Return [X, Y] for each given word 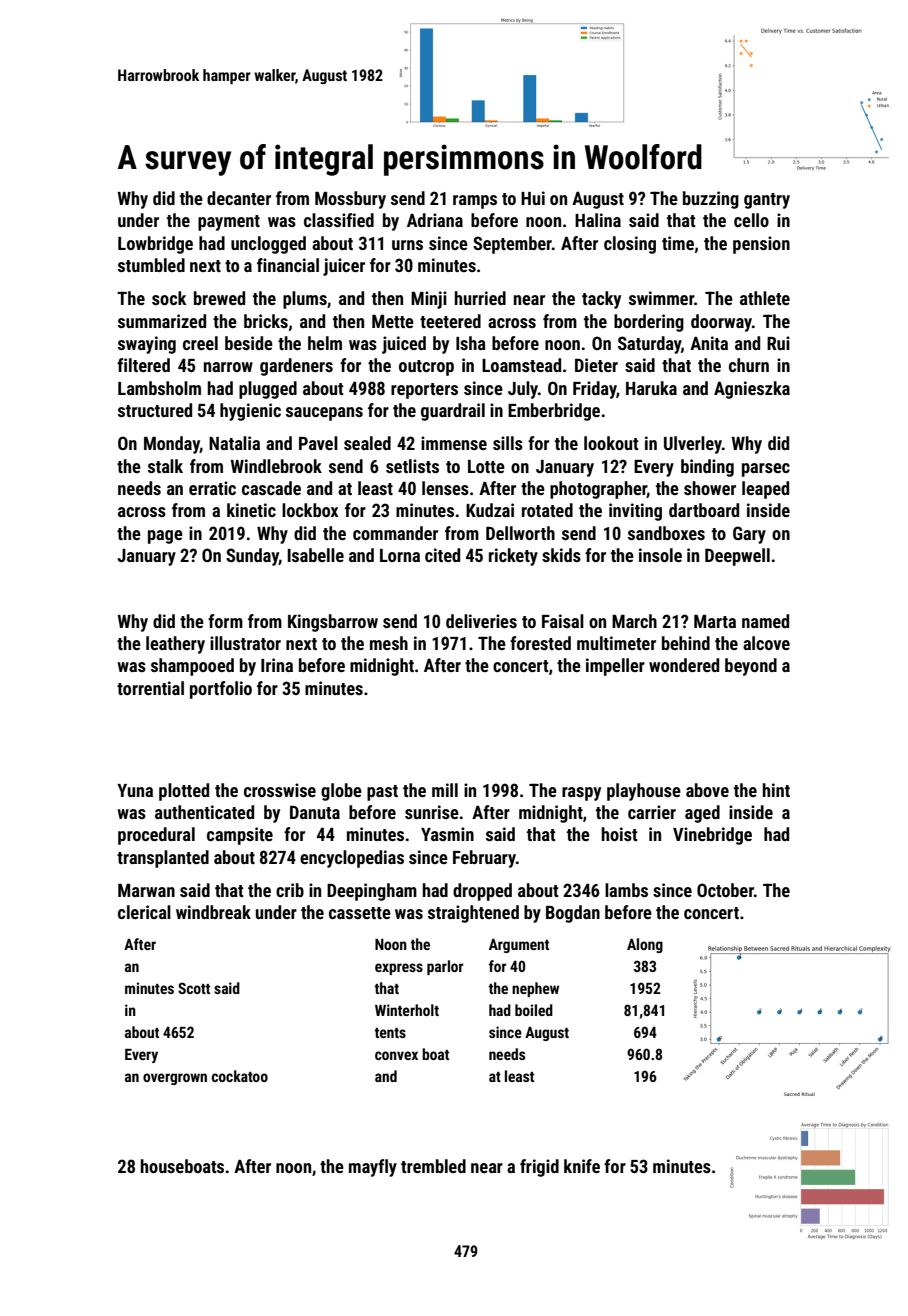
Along [645, 945]
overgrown [175, 1079]
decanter [239, 198]
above [707, 790]
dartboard [704, 510]
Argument [519, 945]
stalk [165, 466]
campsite [240, 836]
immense [454, 443]
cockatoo [240, 1076]
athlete [765, 298]
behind [686, 643]
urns [407, 245]
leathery [175, 645]
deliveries [481, 621]
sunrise [432, 812]
